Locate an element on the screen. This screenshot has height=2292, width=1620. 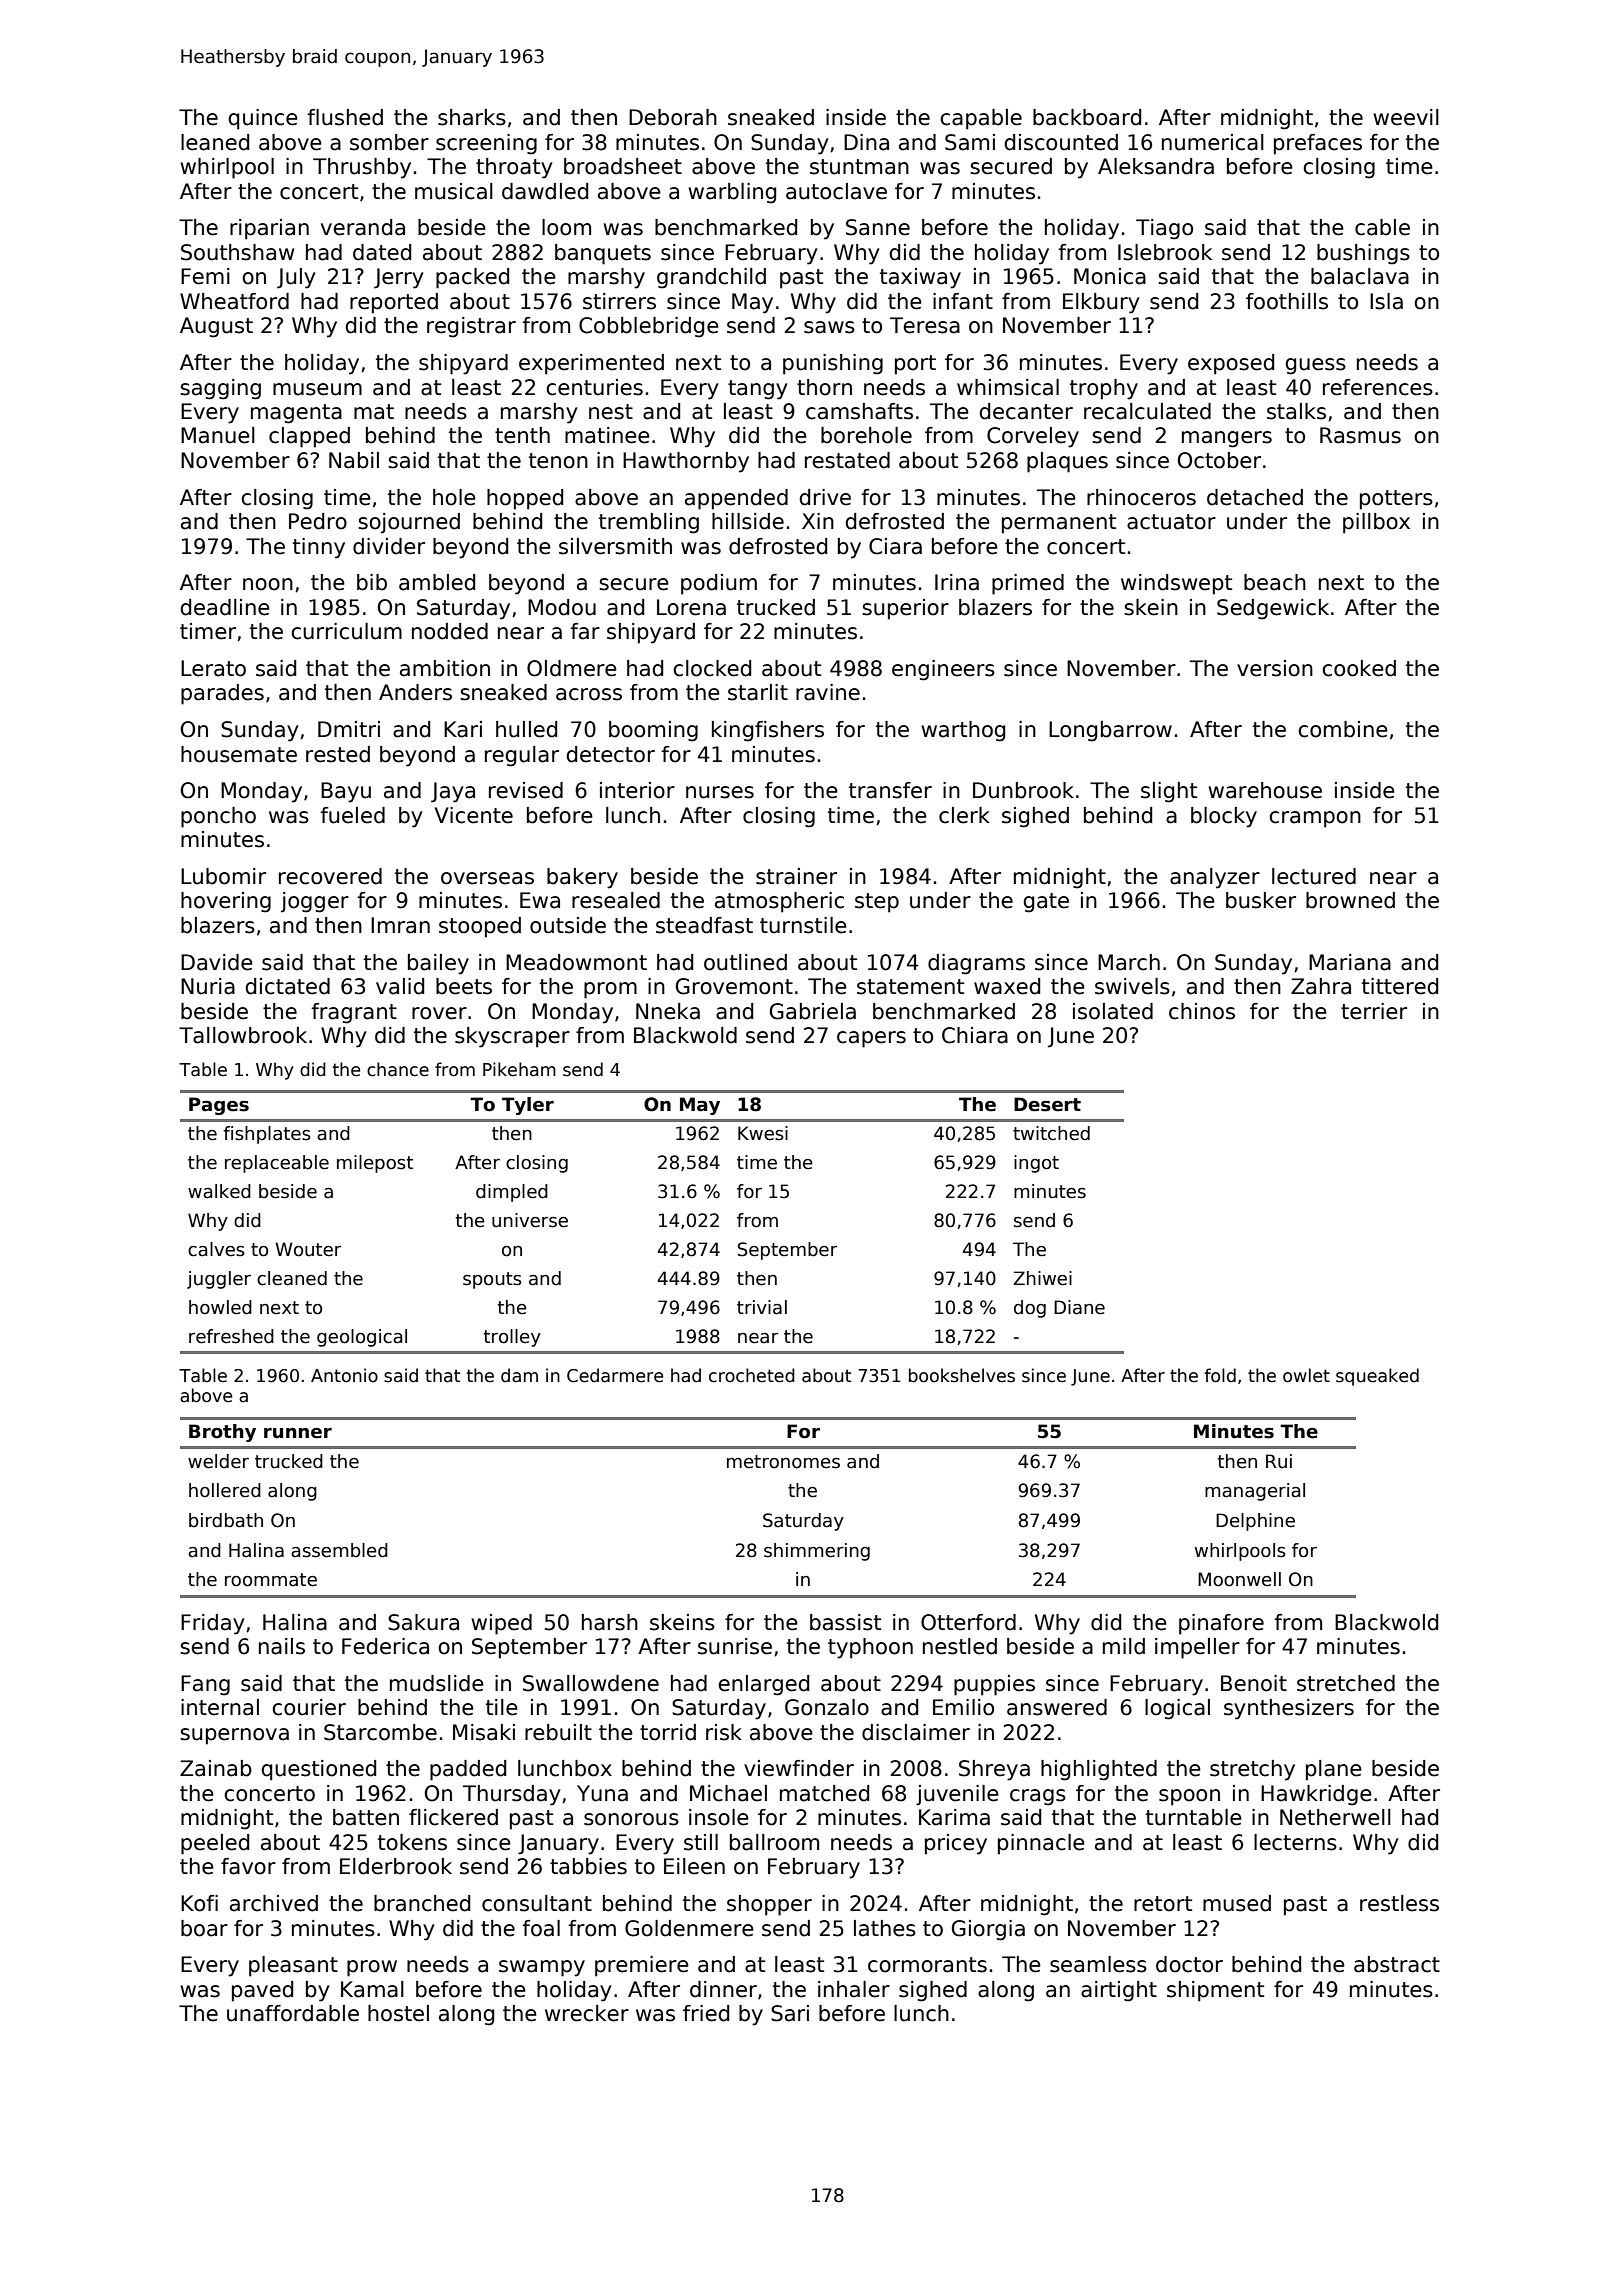
peeled is located at coordinates (215, 1844).
